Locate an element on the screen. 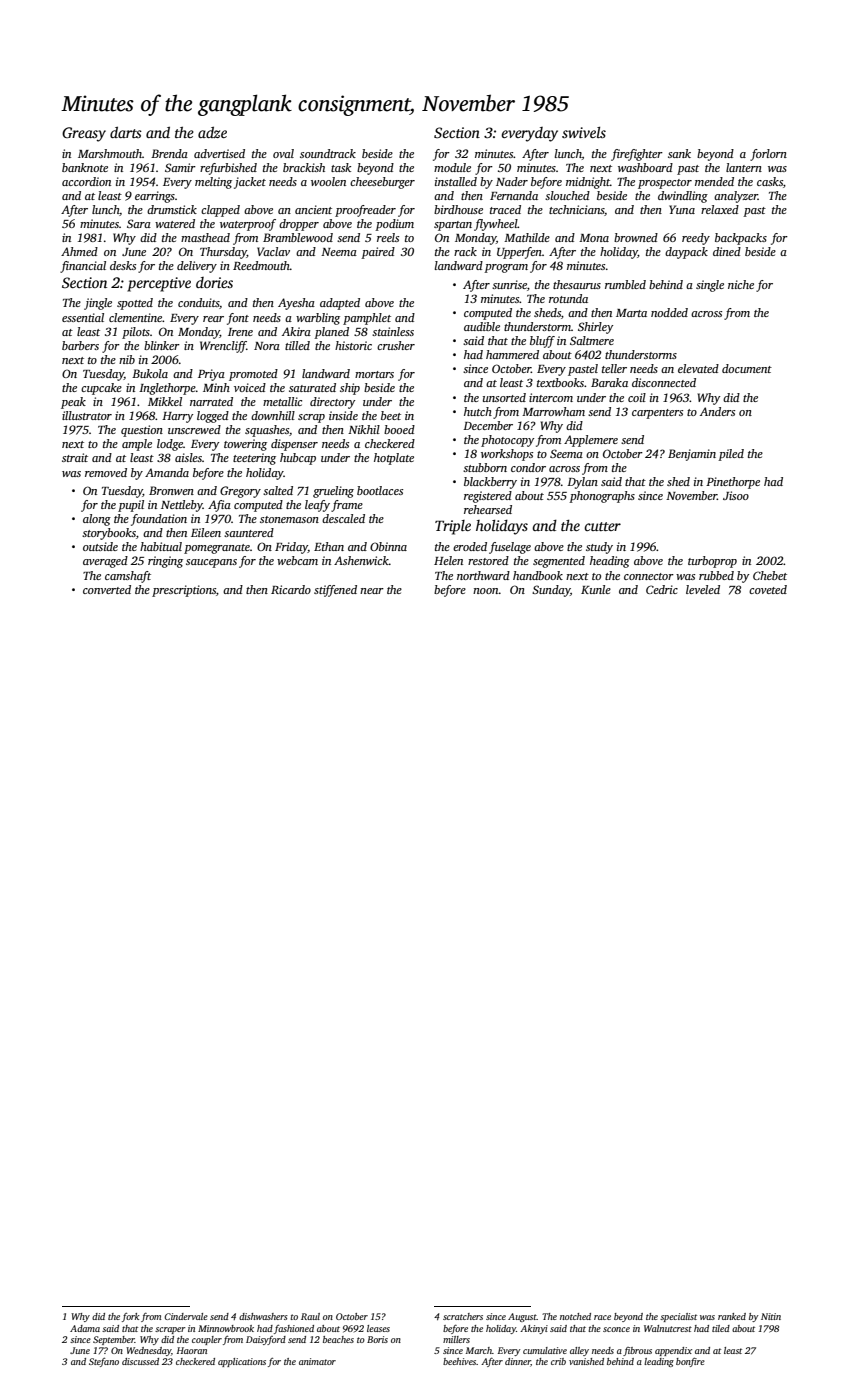  near is located at coordinates (372, 591).
